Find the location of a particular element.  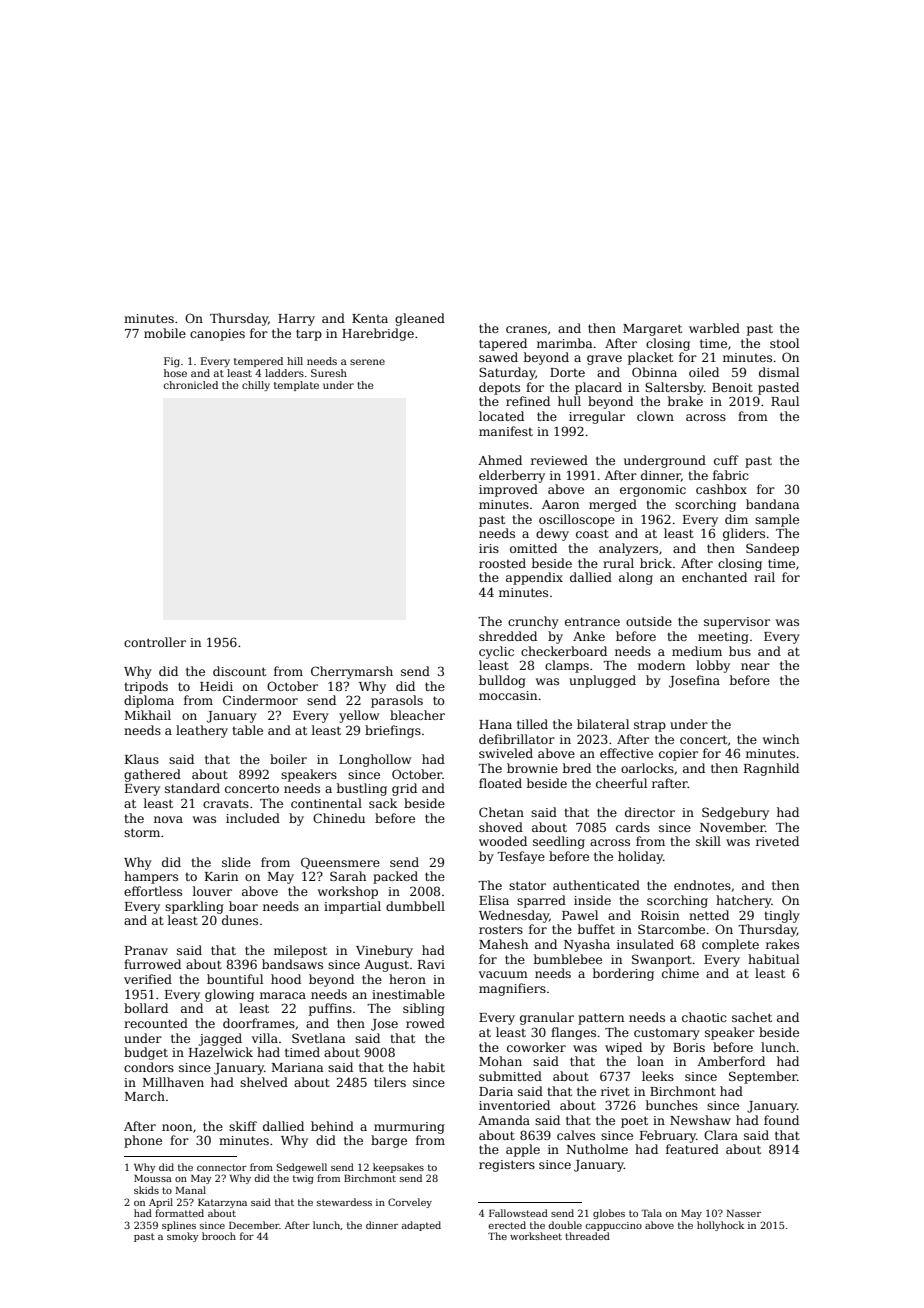

canopies is located at coordinates (217, 335).
